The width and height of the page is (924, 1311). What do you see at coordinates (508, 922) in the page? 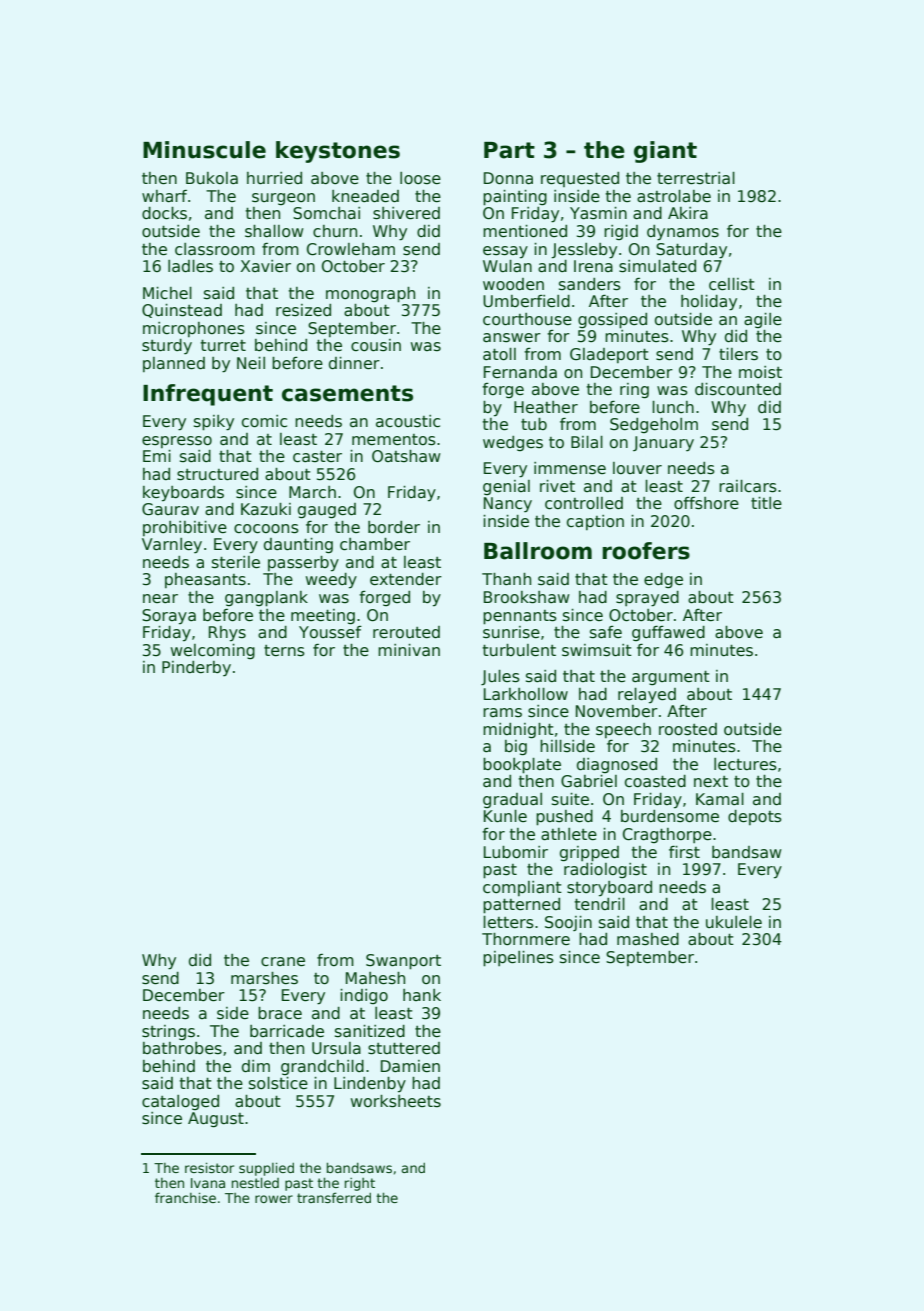
I see `letters` at bounding box center [508, 922].
